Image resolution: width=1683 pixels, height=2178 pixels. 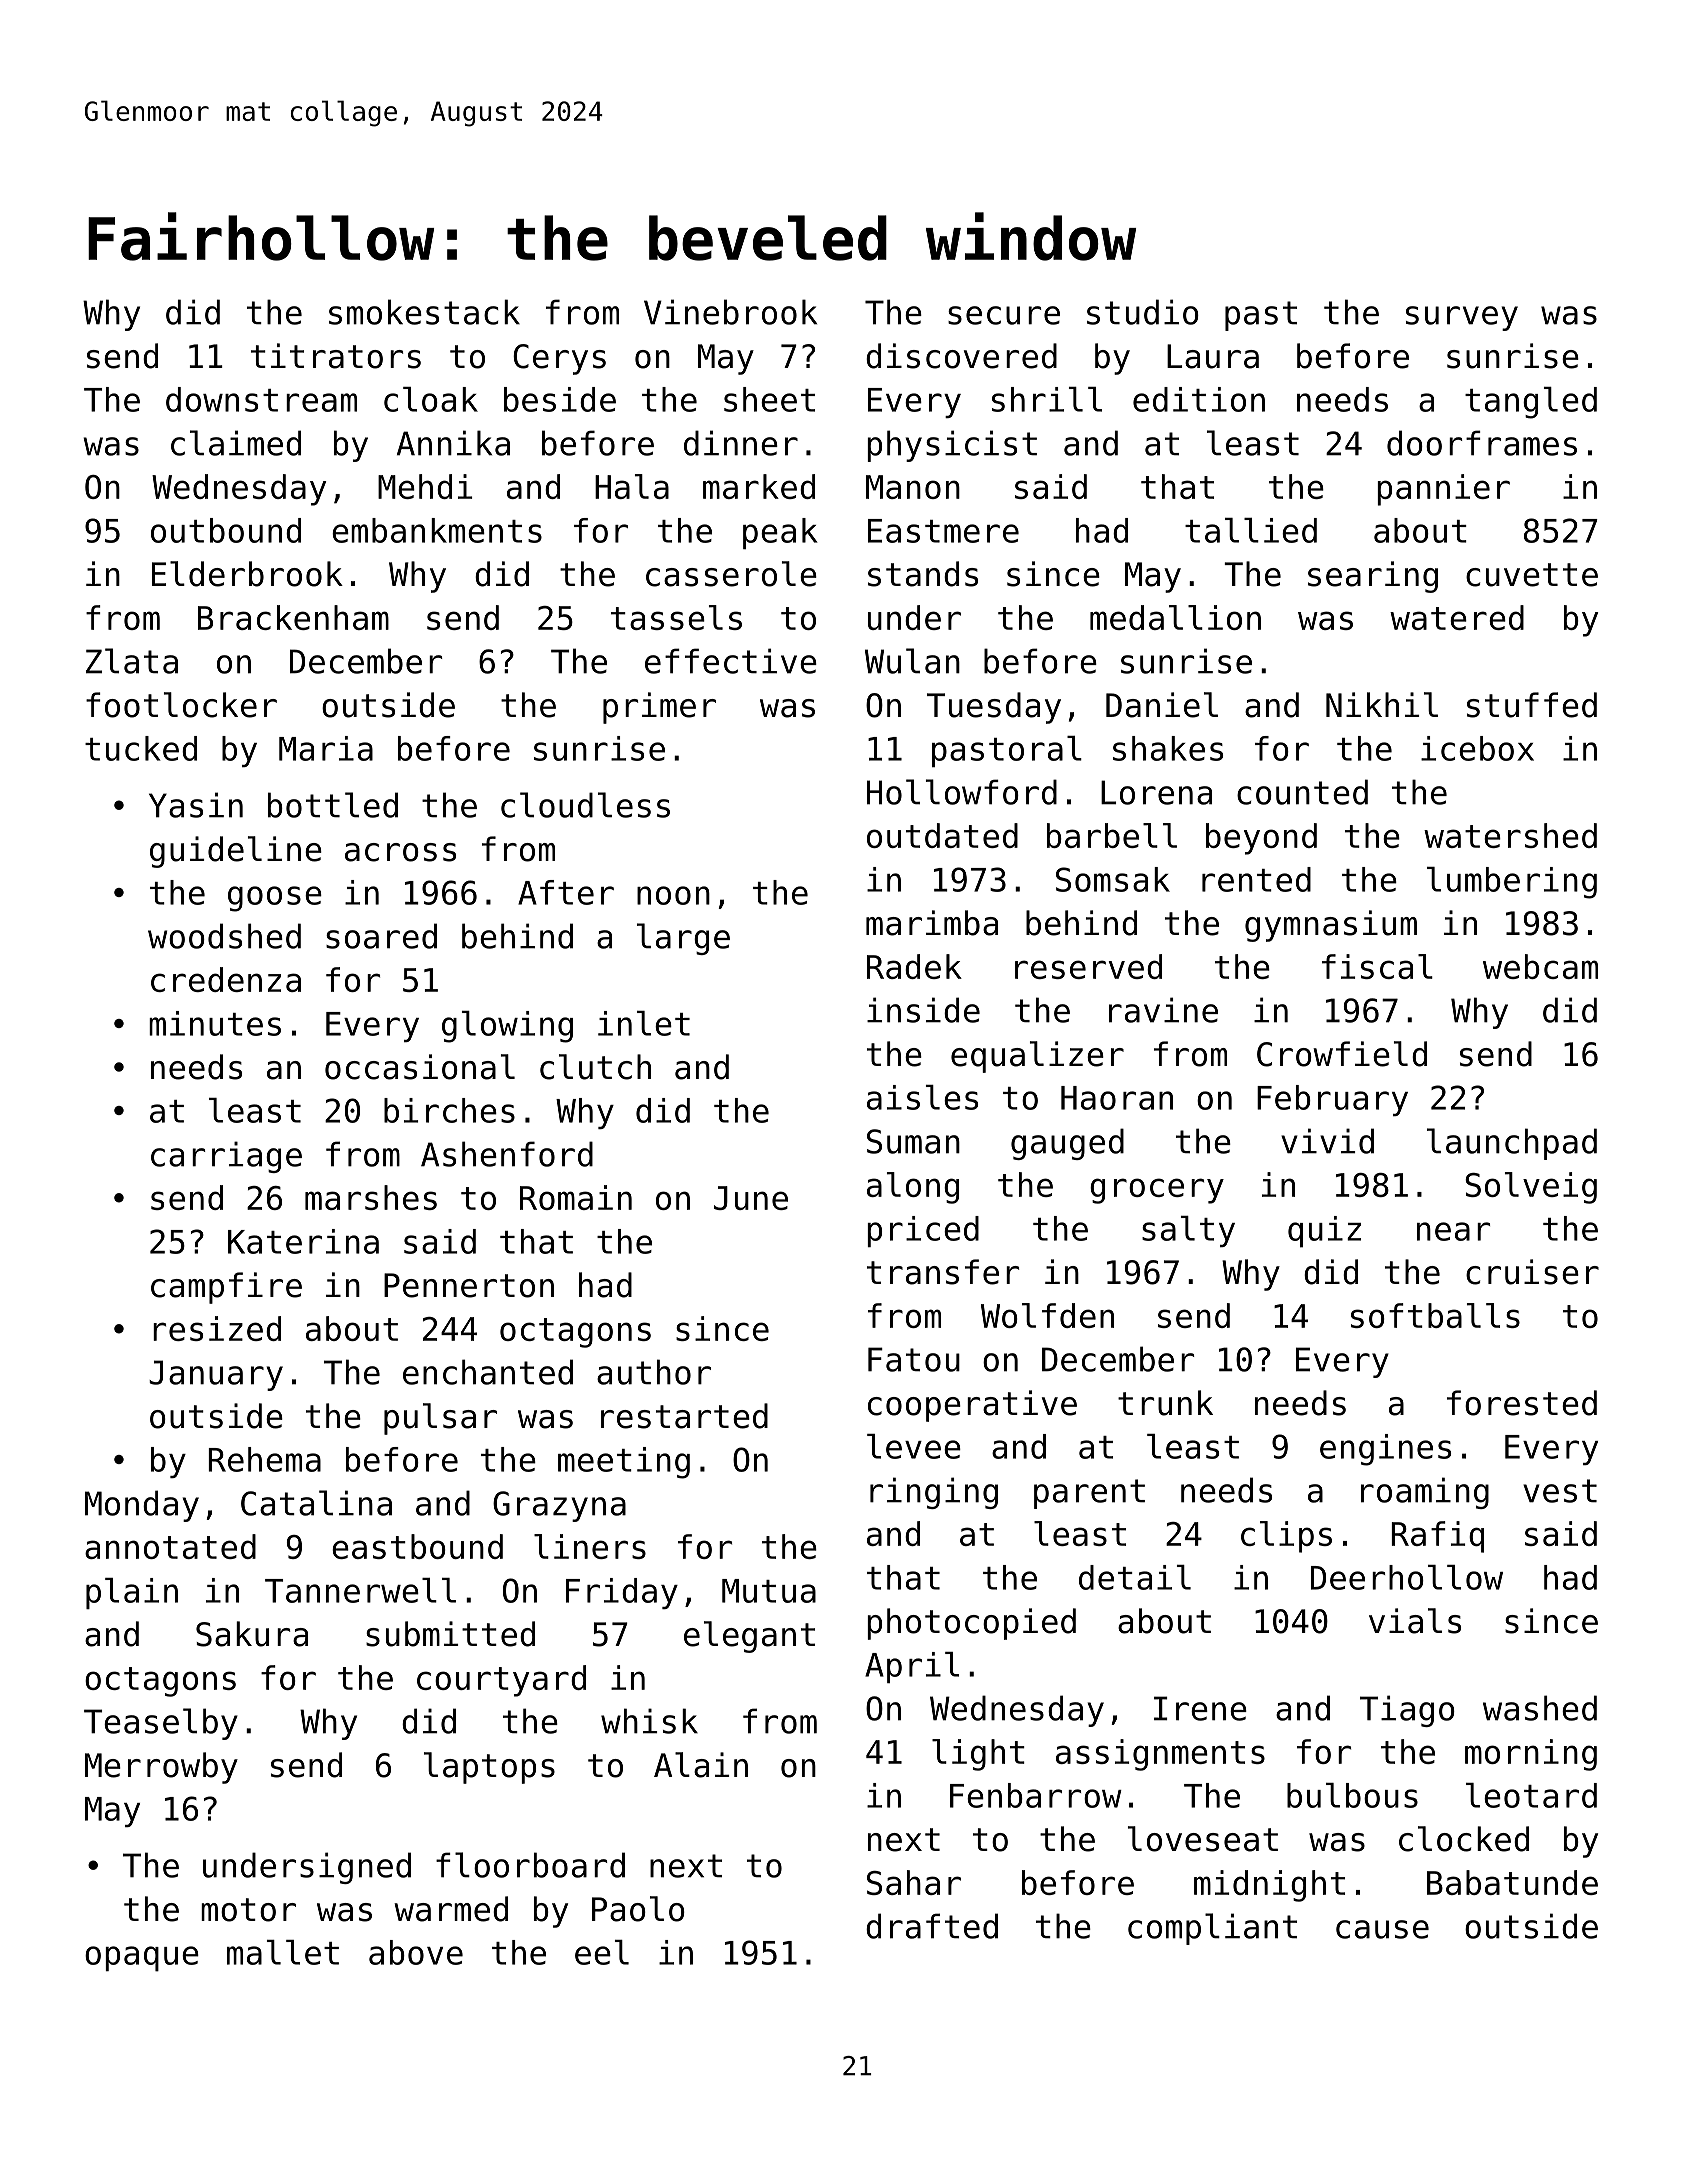 I want to click on survey, so click(x=1462, y=318).
